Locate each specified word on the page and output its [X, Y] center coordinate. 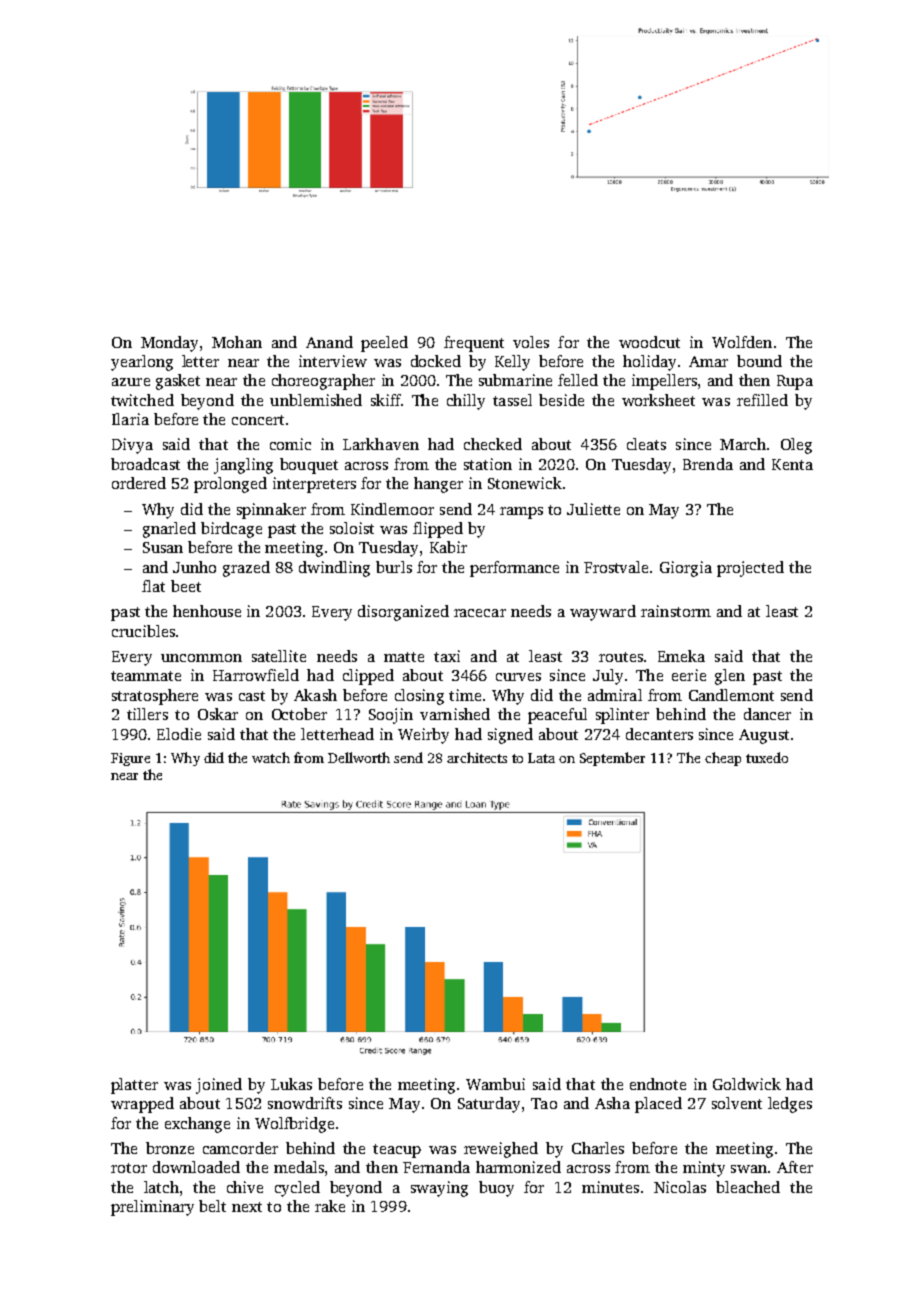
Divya [132, 446]
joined [219, 1086]
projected [750, 569]
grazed [246, 569]
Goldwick [747, 1084]
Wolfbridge [294, 1125]
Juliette [593, 509]
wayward [603, 613]
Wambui [495, 1084]
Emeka [681, 656]
